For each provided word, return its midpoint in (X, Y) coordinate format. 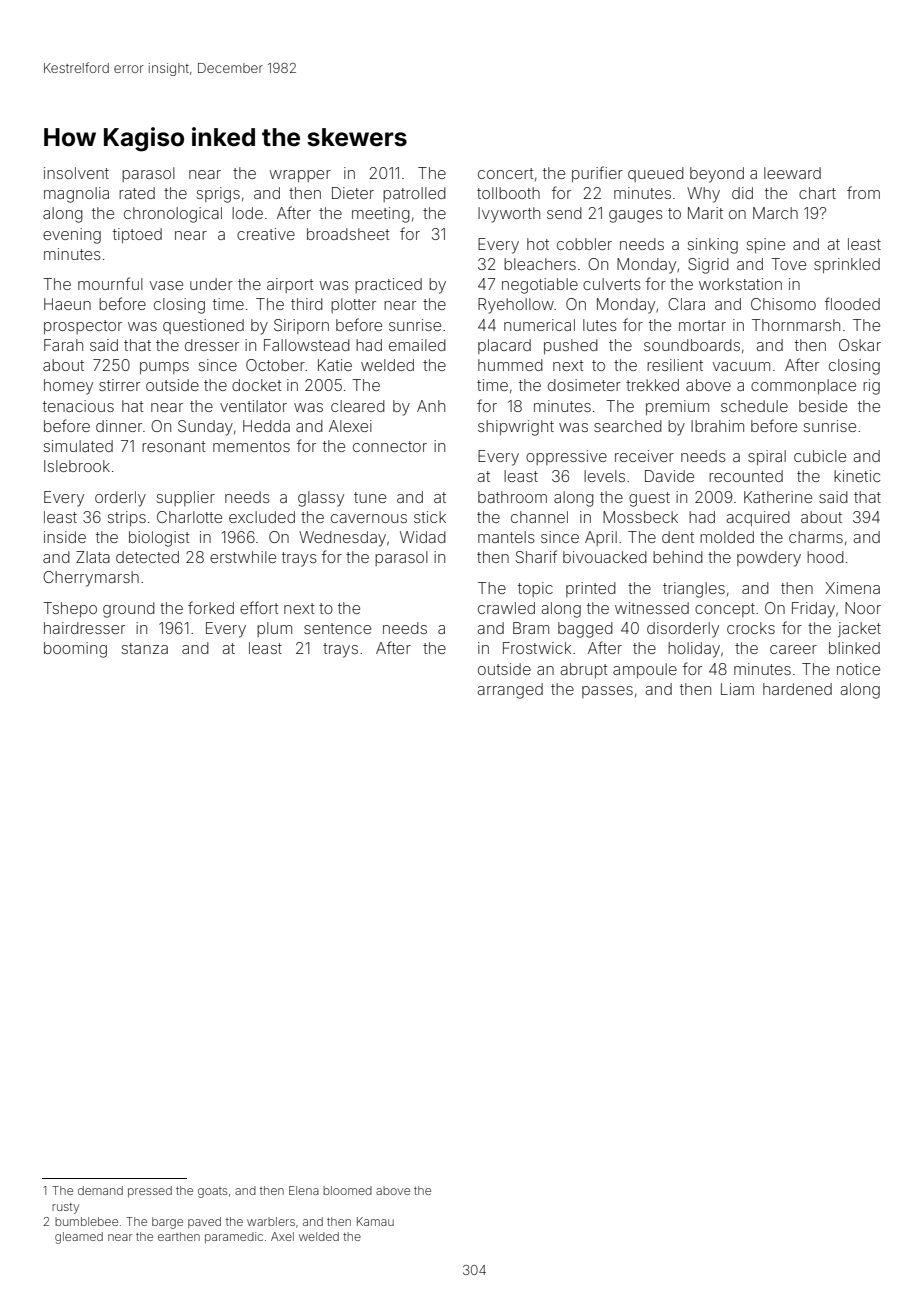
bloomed (347, 1190)
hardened (797, 689)
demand (100, 1190)
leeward (792, 173)
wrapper (300, 176)
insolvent (76, 173)
